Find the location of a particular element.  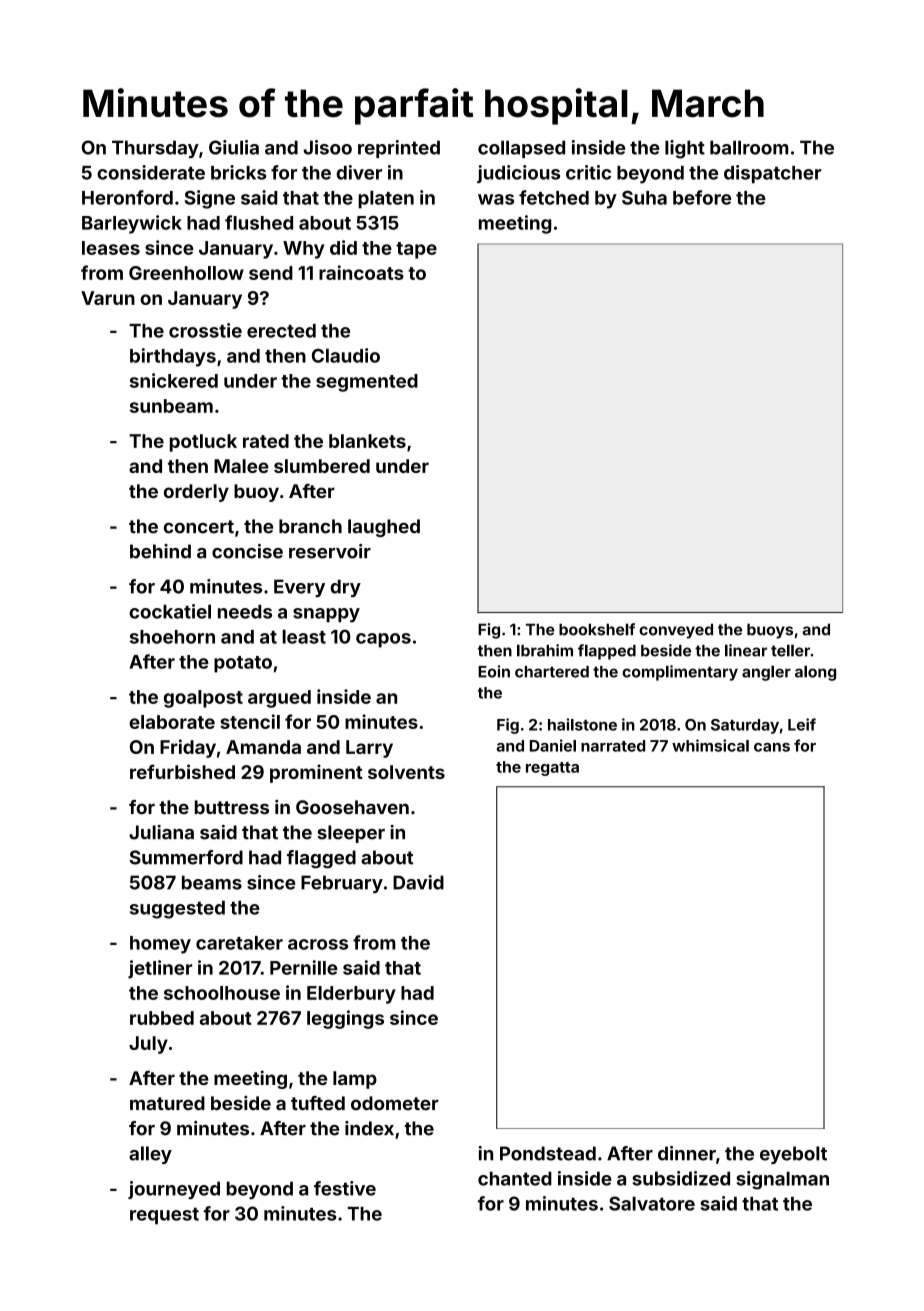

laughed is located at coordinates (384, 528).
